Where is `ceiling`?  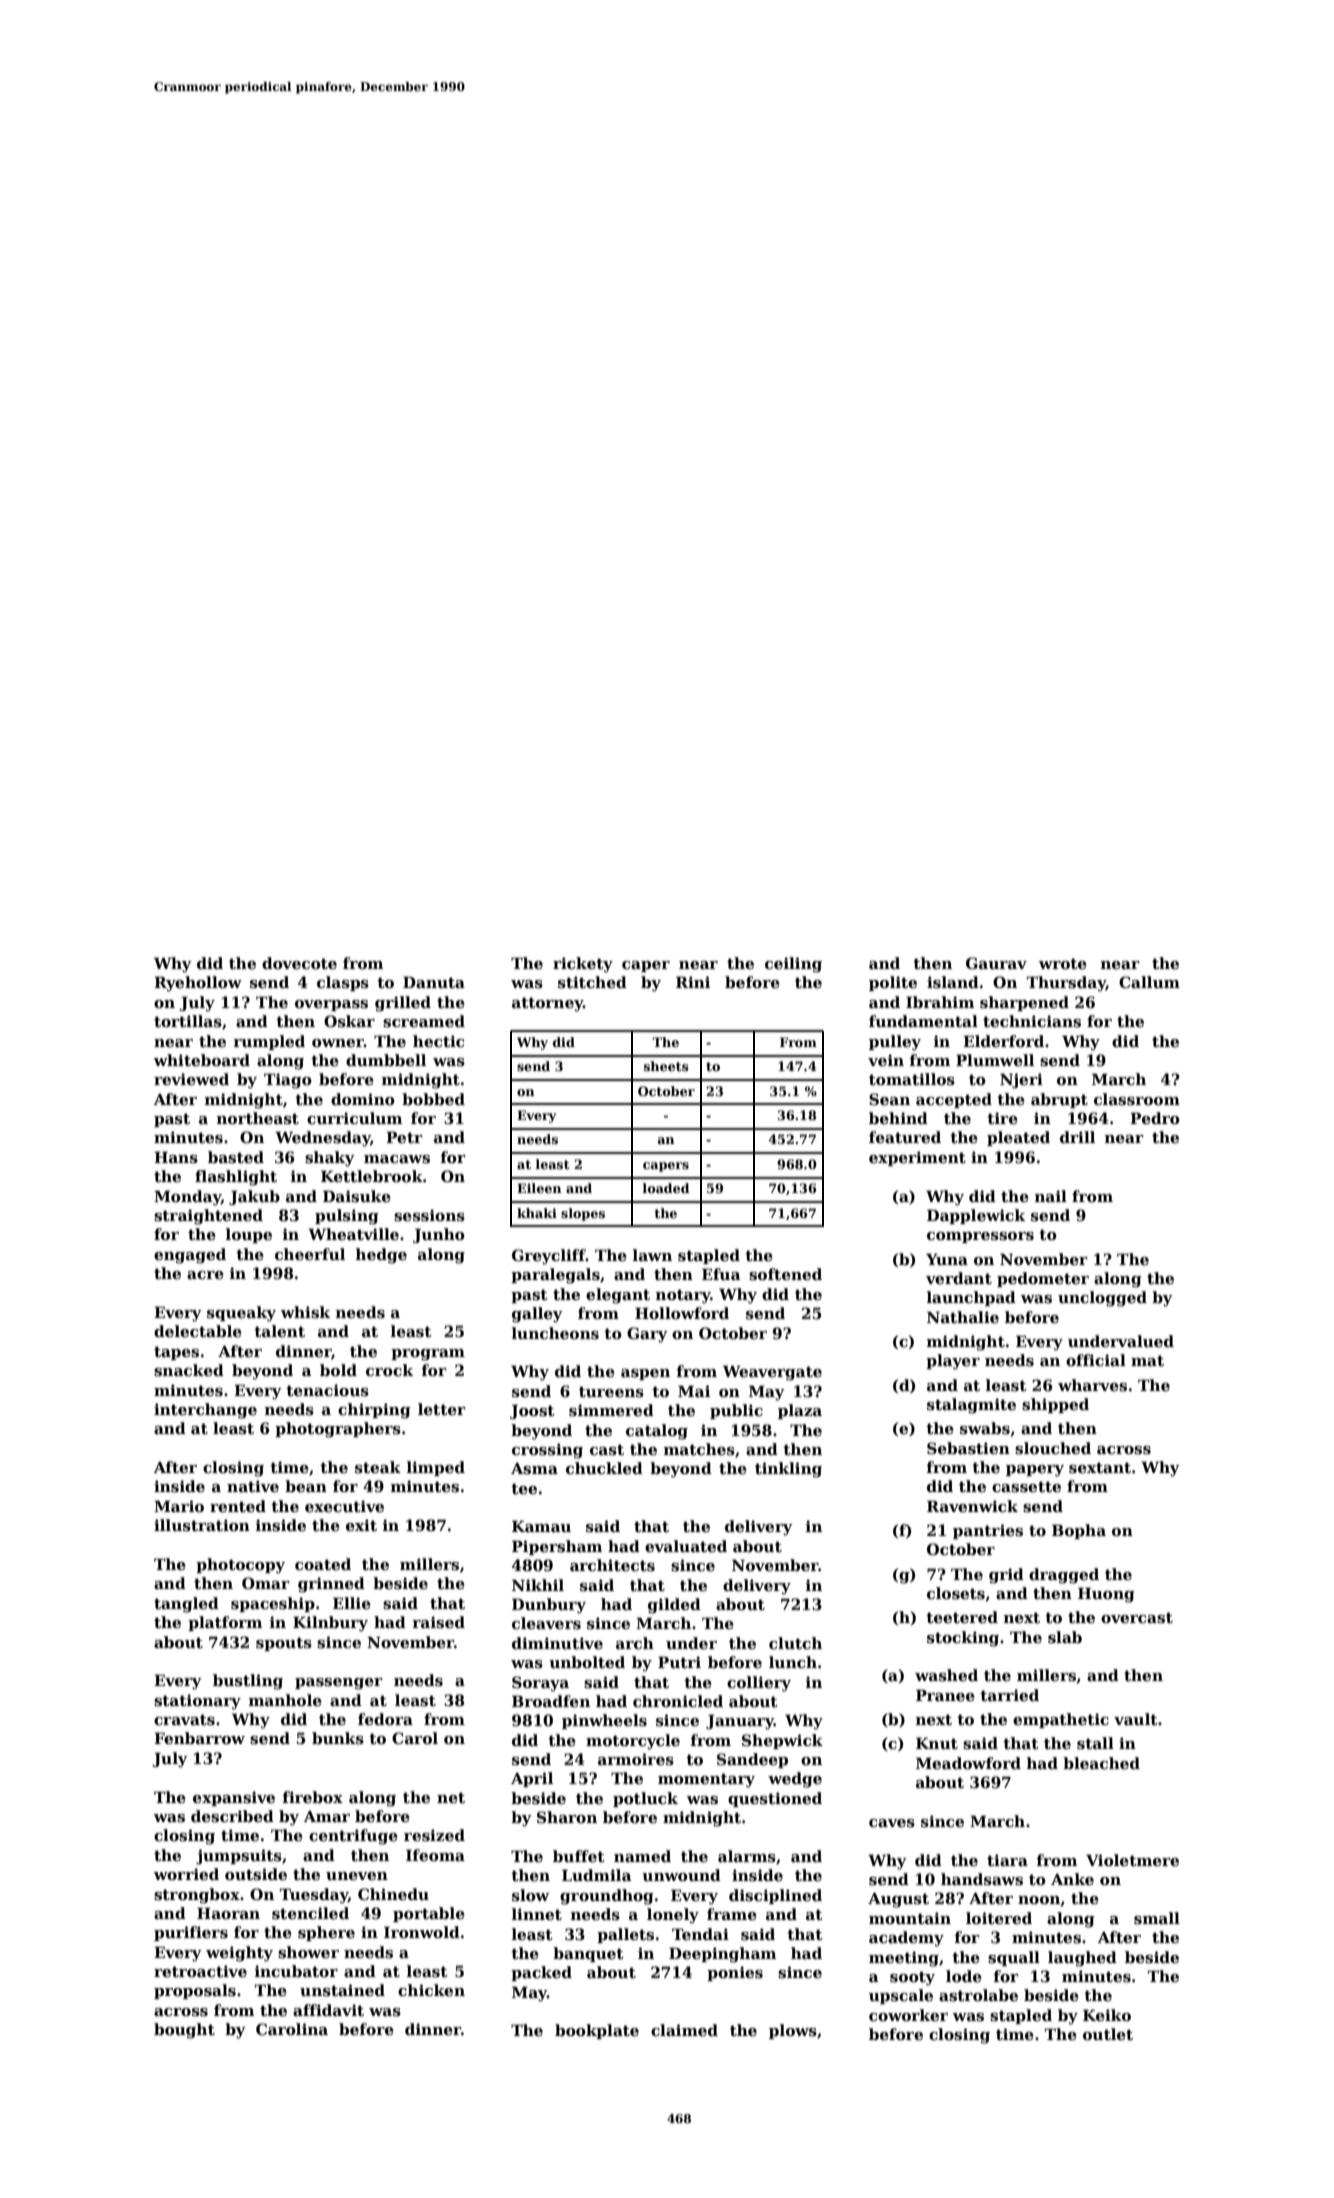
ceiling is located at coordinates (793, 965).
